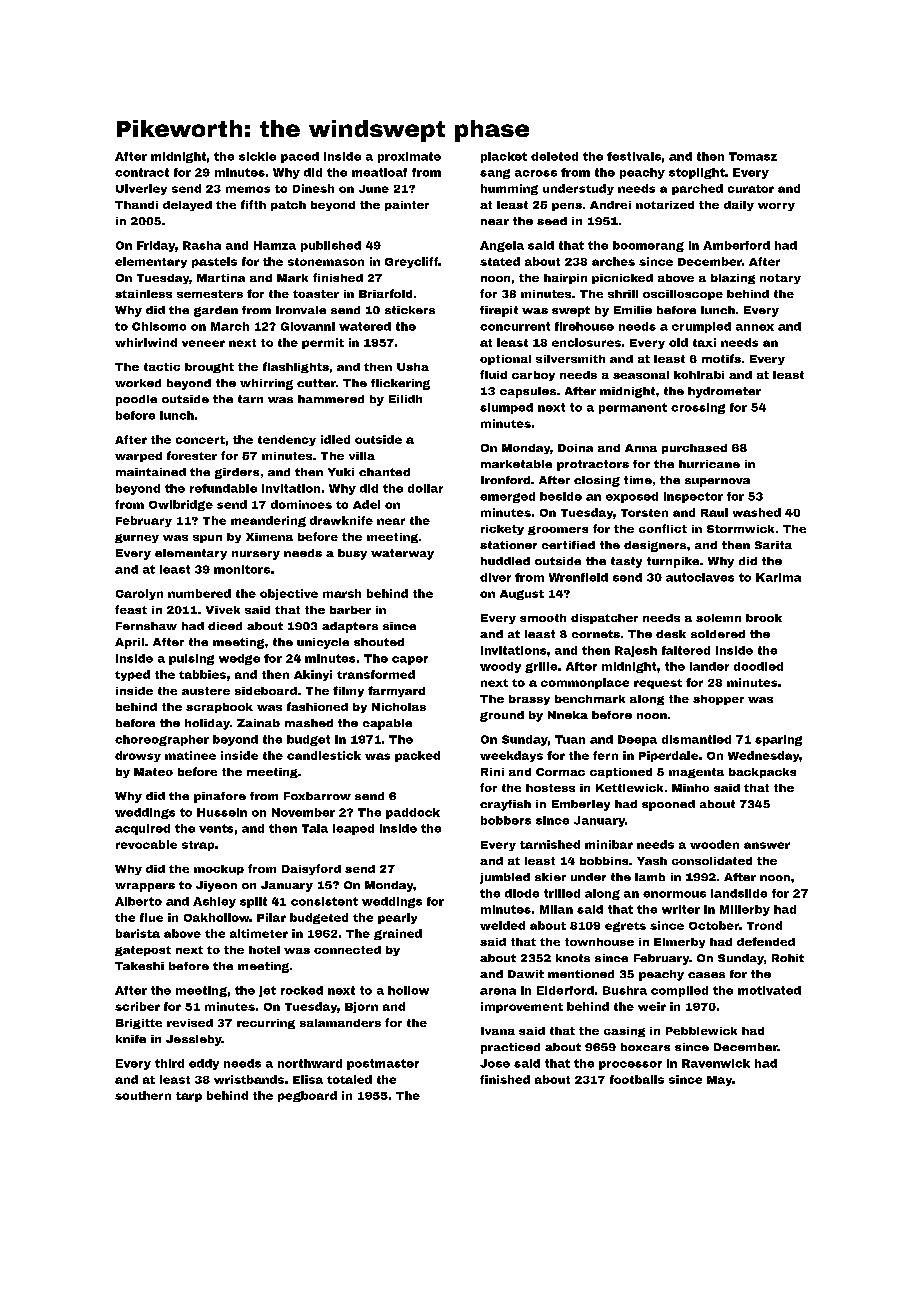 This screenshot has width=924, height=1308. I want to click on daily, so click(739, 206).
